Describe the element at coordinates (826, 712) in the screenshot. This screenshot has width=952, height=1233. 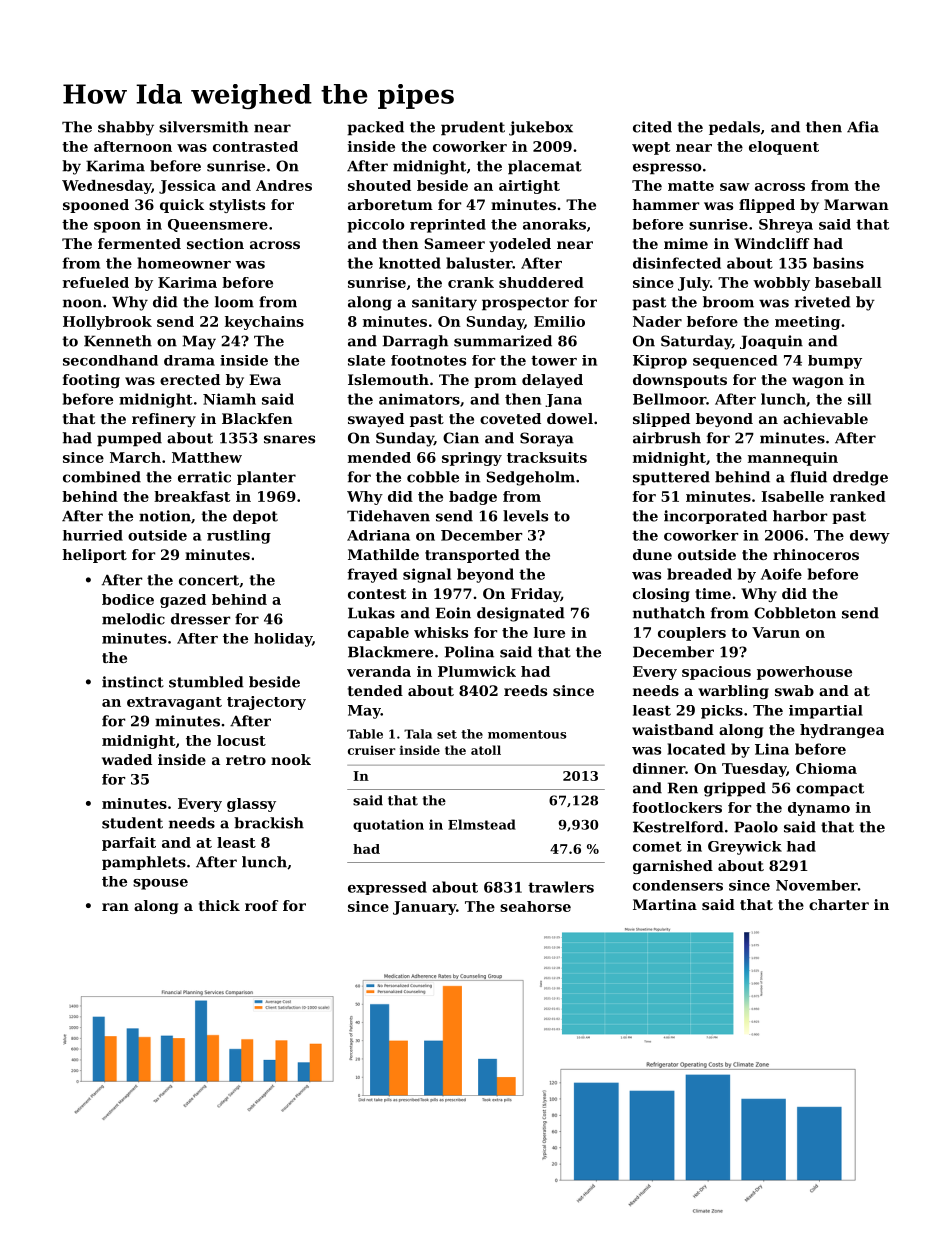
I see `impartial` at that location.
